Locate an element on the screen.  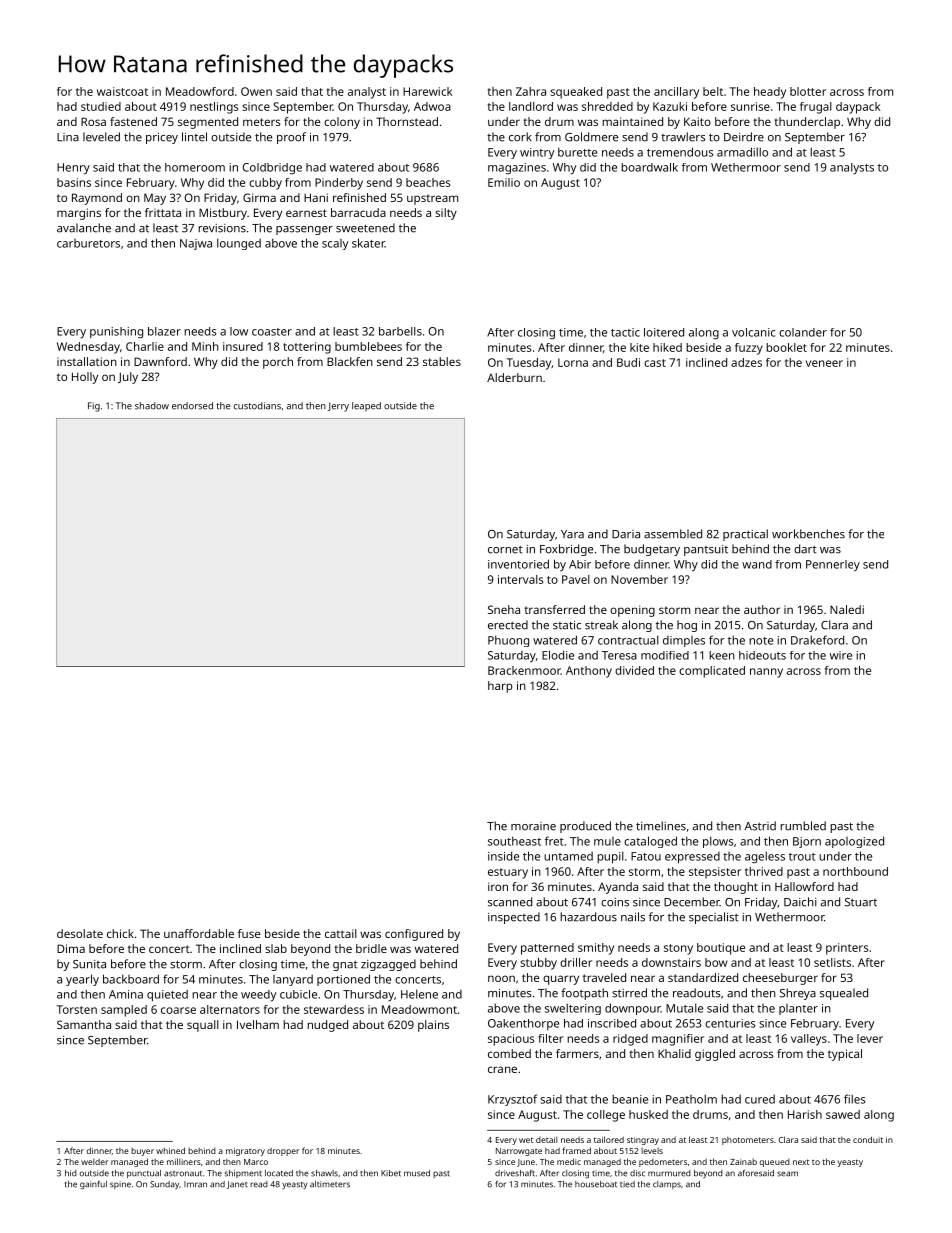
Emilio is located at coordinates (504, 182).
